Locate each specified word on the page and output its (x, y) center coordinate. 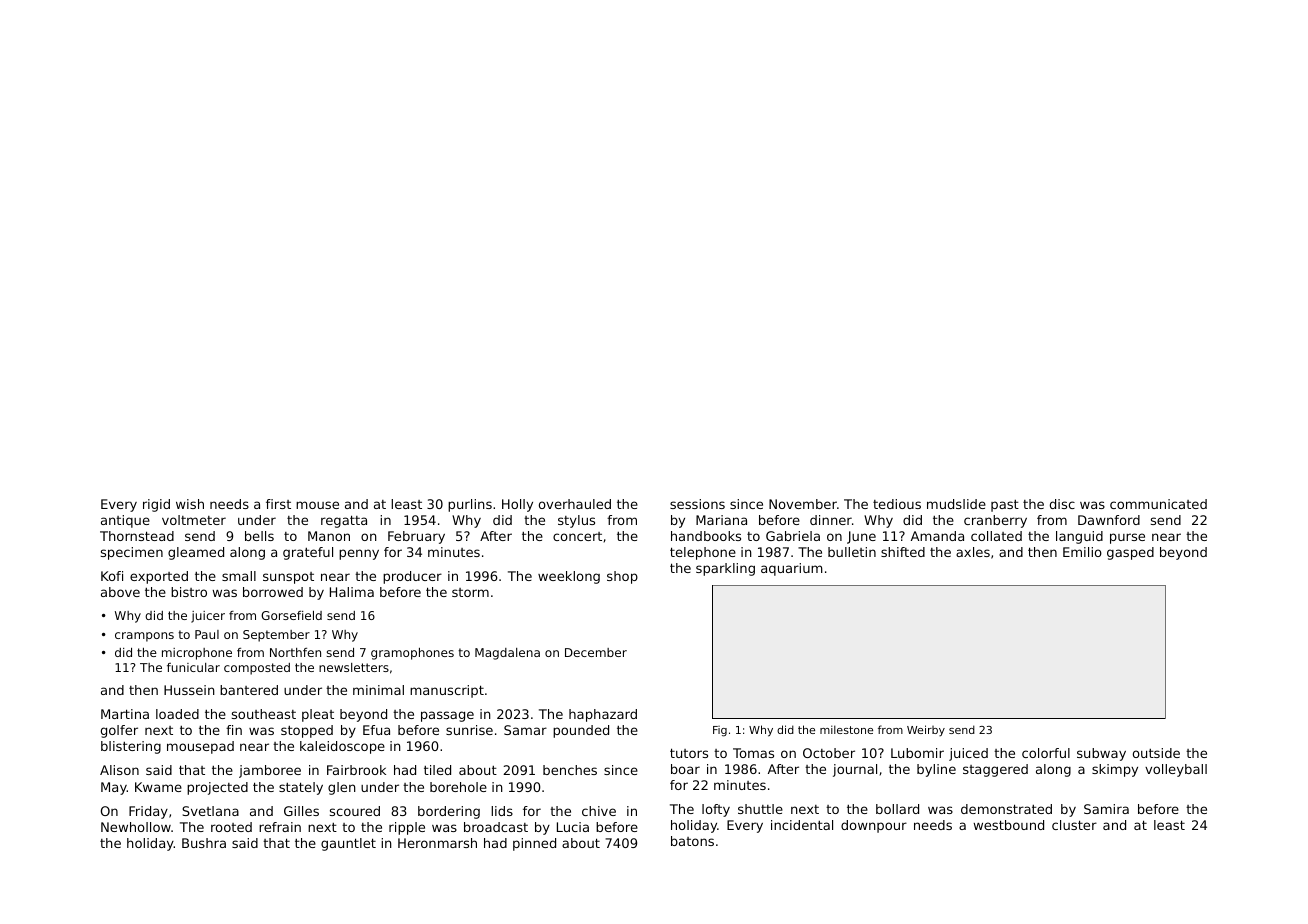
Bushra (204, 843)
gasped (1130, 553)
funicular (193, 667)
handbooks (706, 536)
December (596, 652)
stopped (307, 731)
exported (159, 577)
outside (1156, 753)
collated (996, 536)
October (829, 753)
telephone (703, 553)
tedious (897, 504)
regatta (344, 521)
